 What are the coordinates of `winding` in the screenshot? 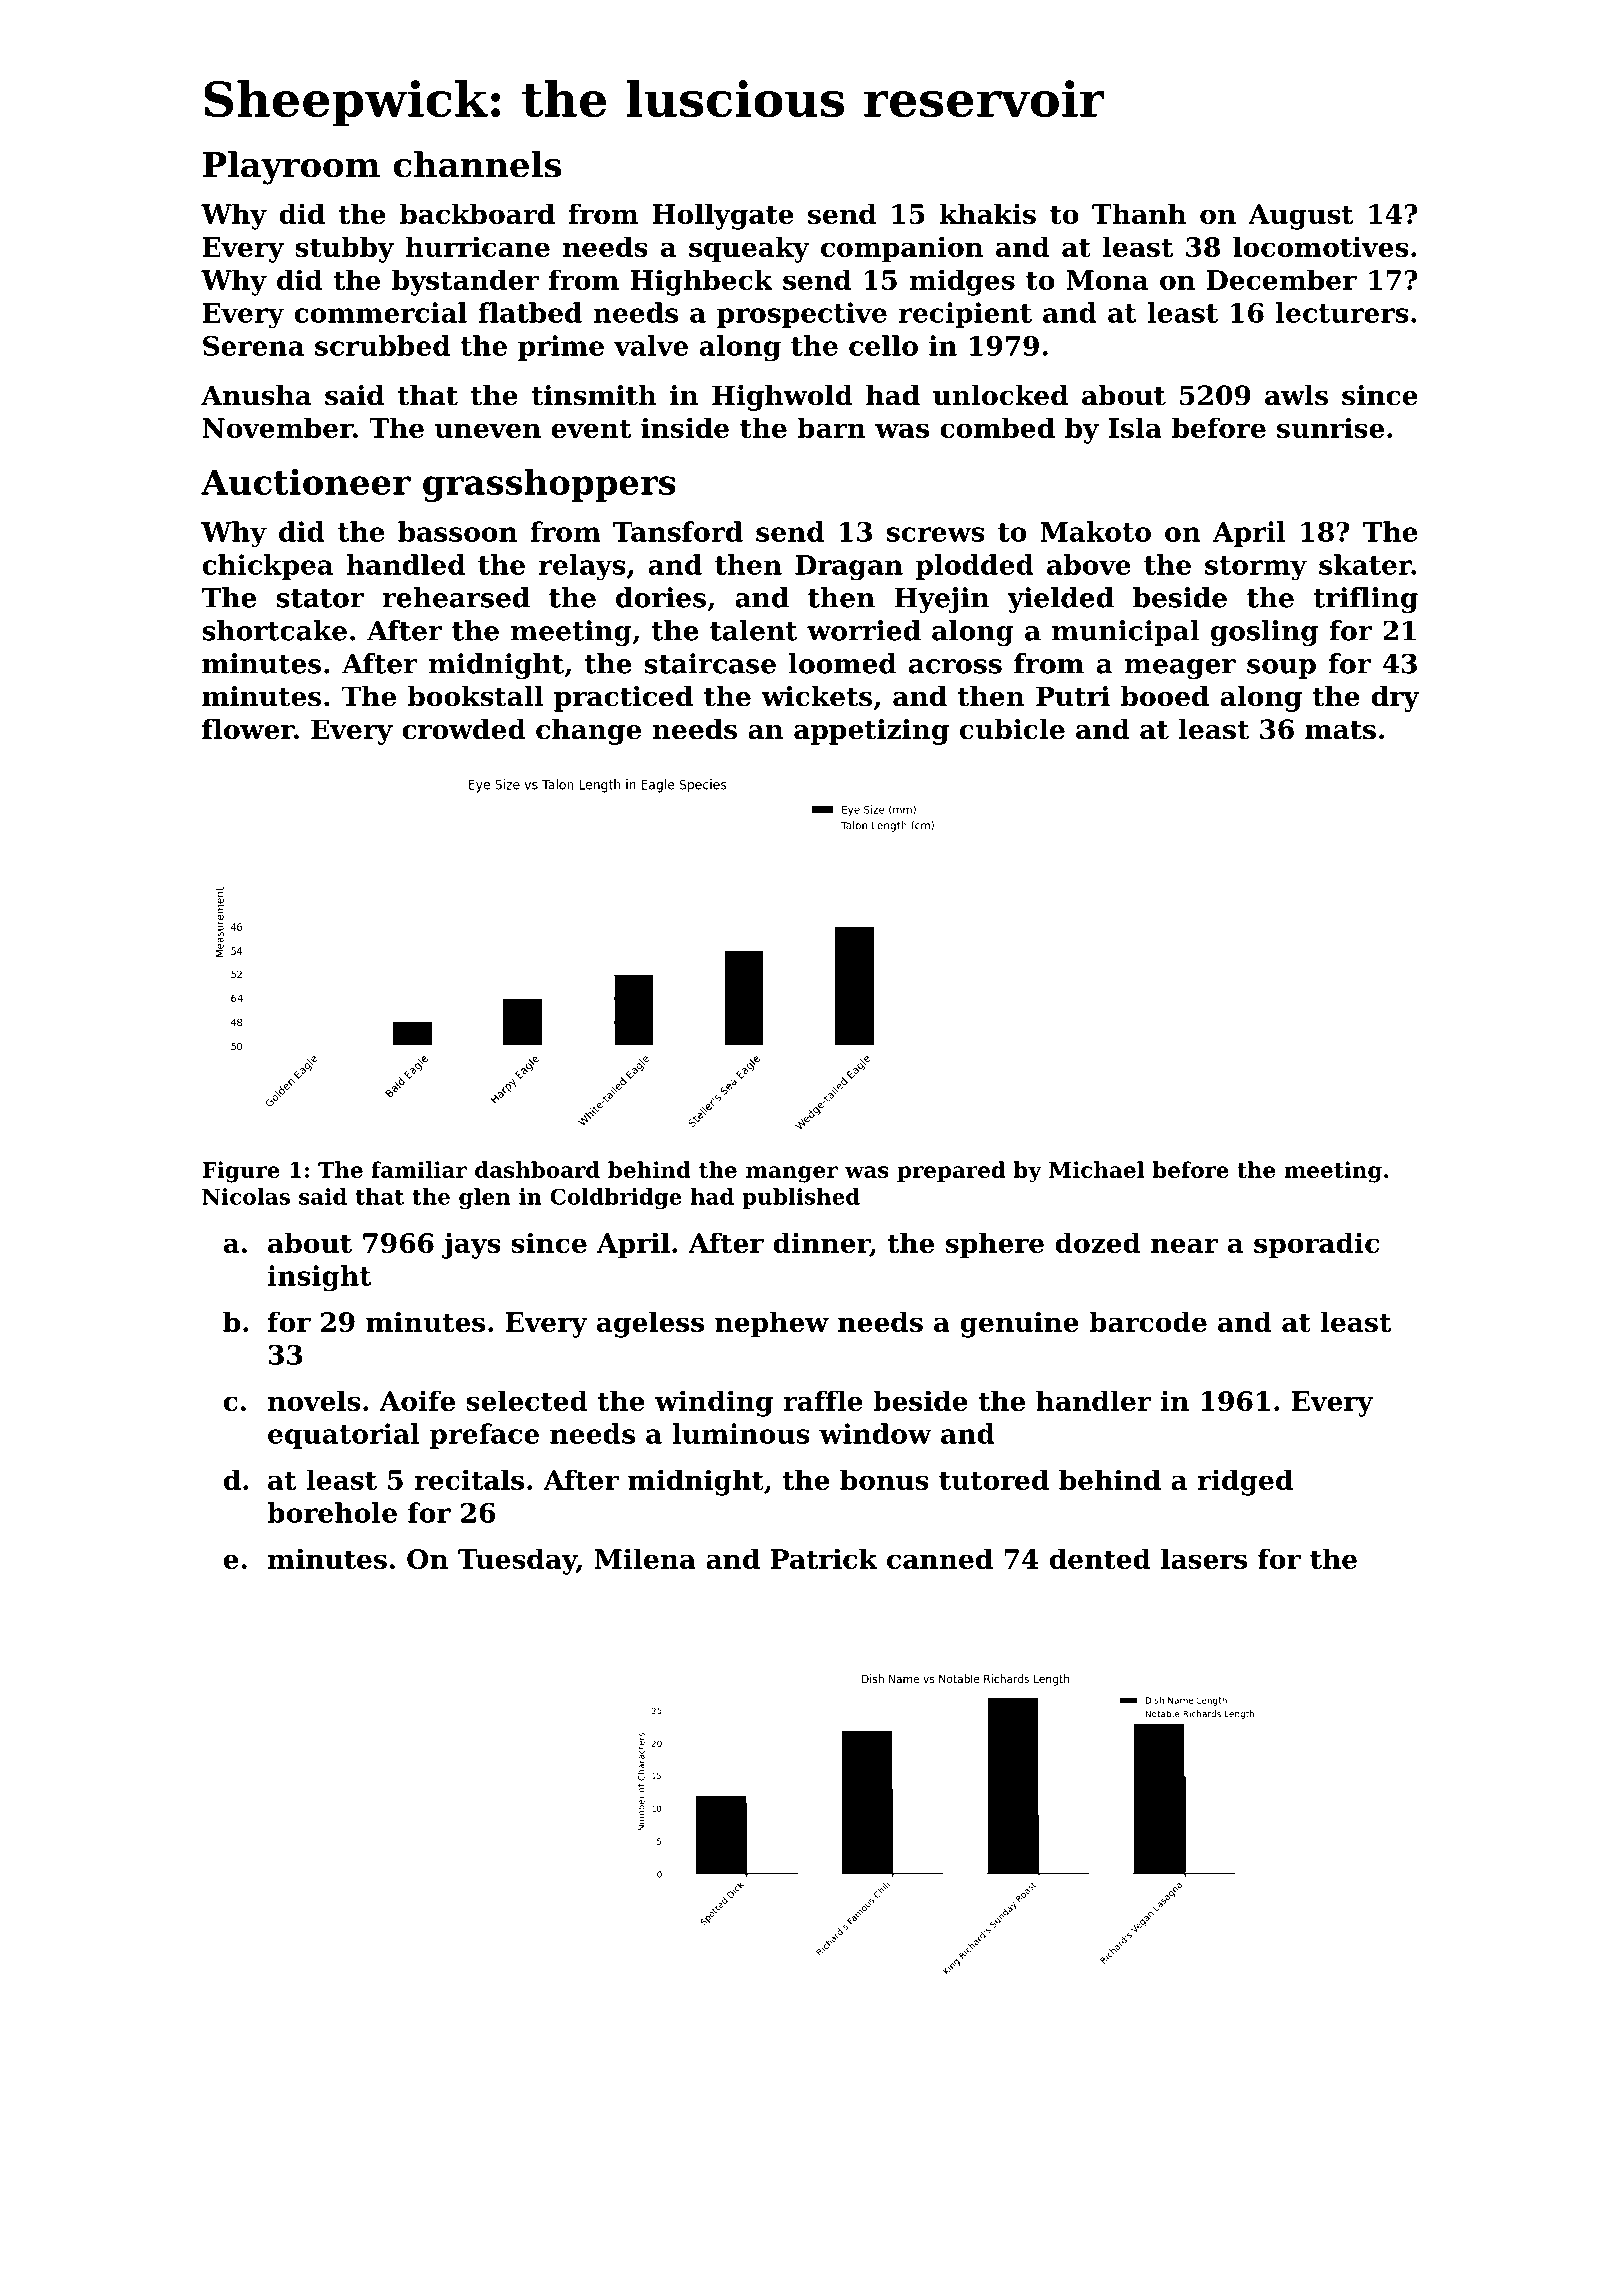 It's located at (714, 1403).
